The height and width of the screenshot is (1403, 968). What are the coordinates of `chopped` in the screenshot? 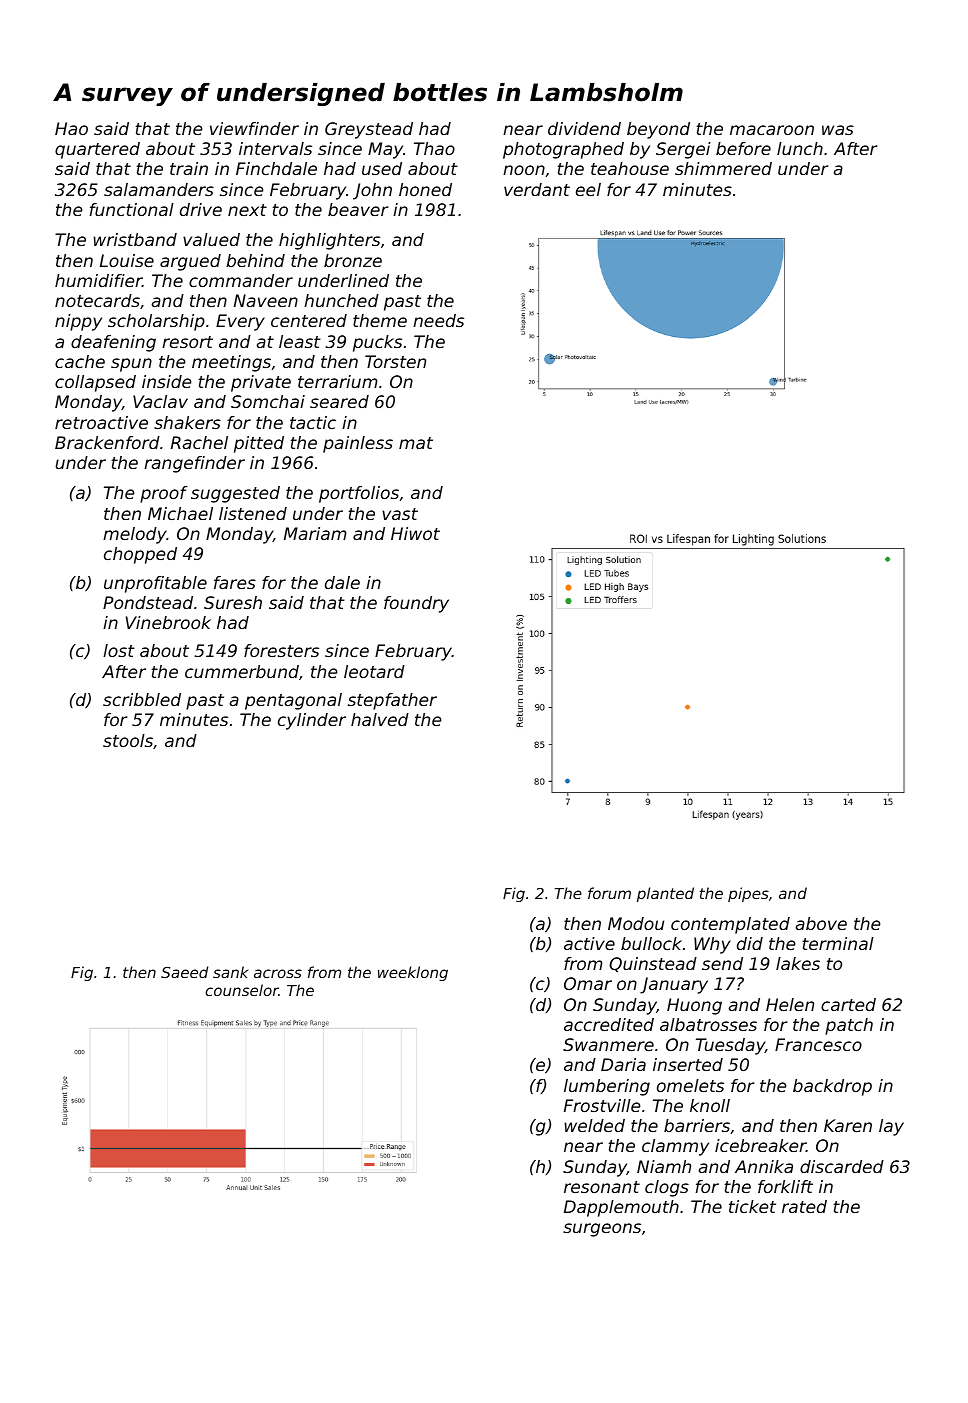 It's located at (140, 555).
